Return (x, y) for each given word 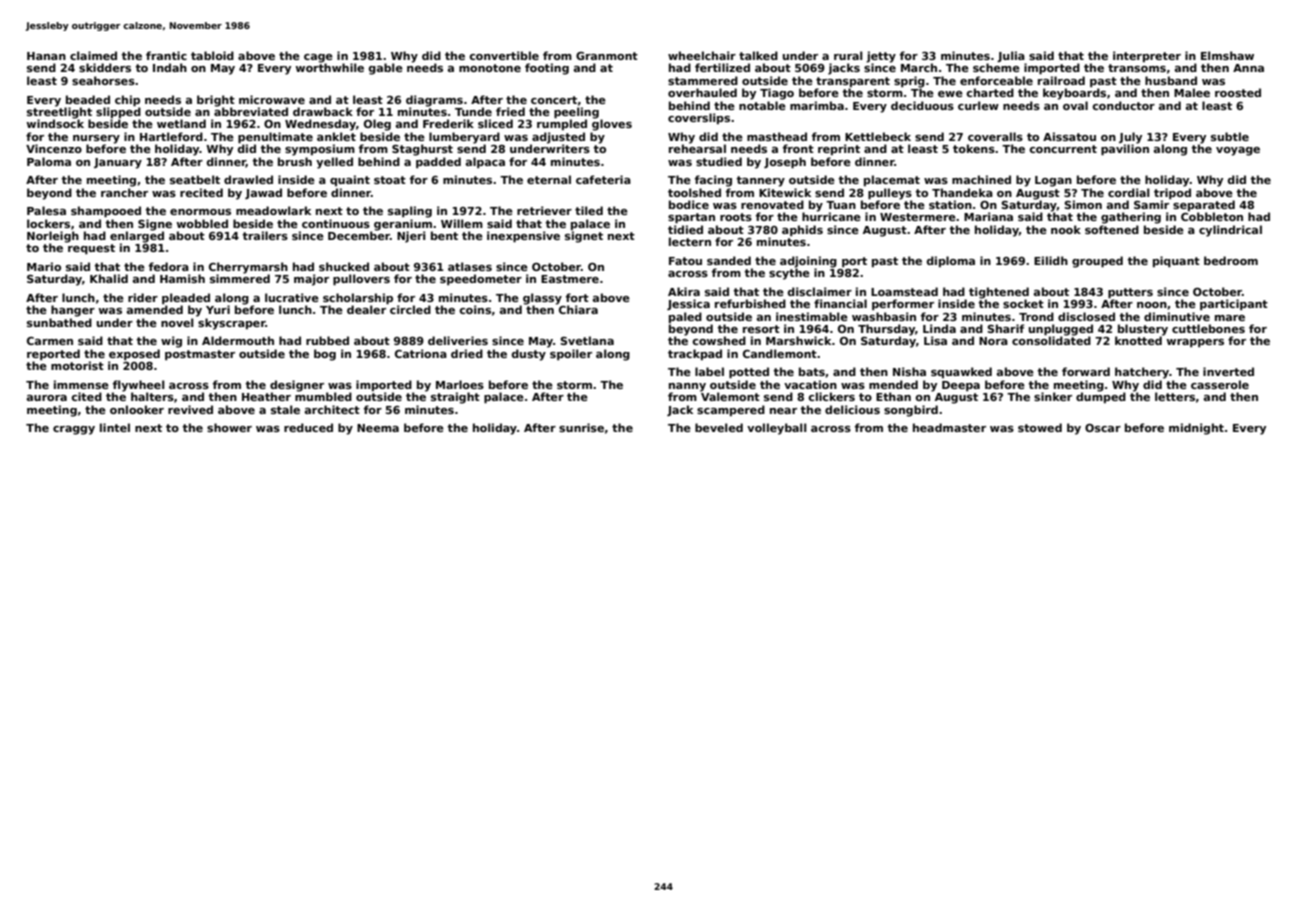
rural (848, 55)
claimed (93, 55)
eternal (549, 179)
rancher (124, 192)
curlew (978, 105)
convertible (504, 55)
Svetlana (587, 340)
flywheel (139, 386)
